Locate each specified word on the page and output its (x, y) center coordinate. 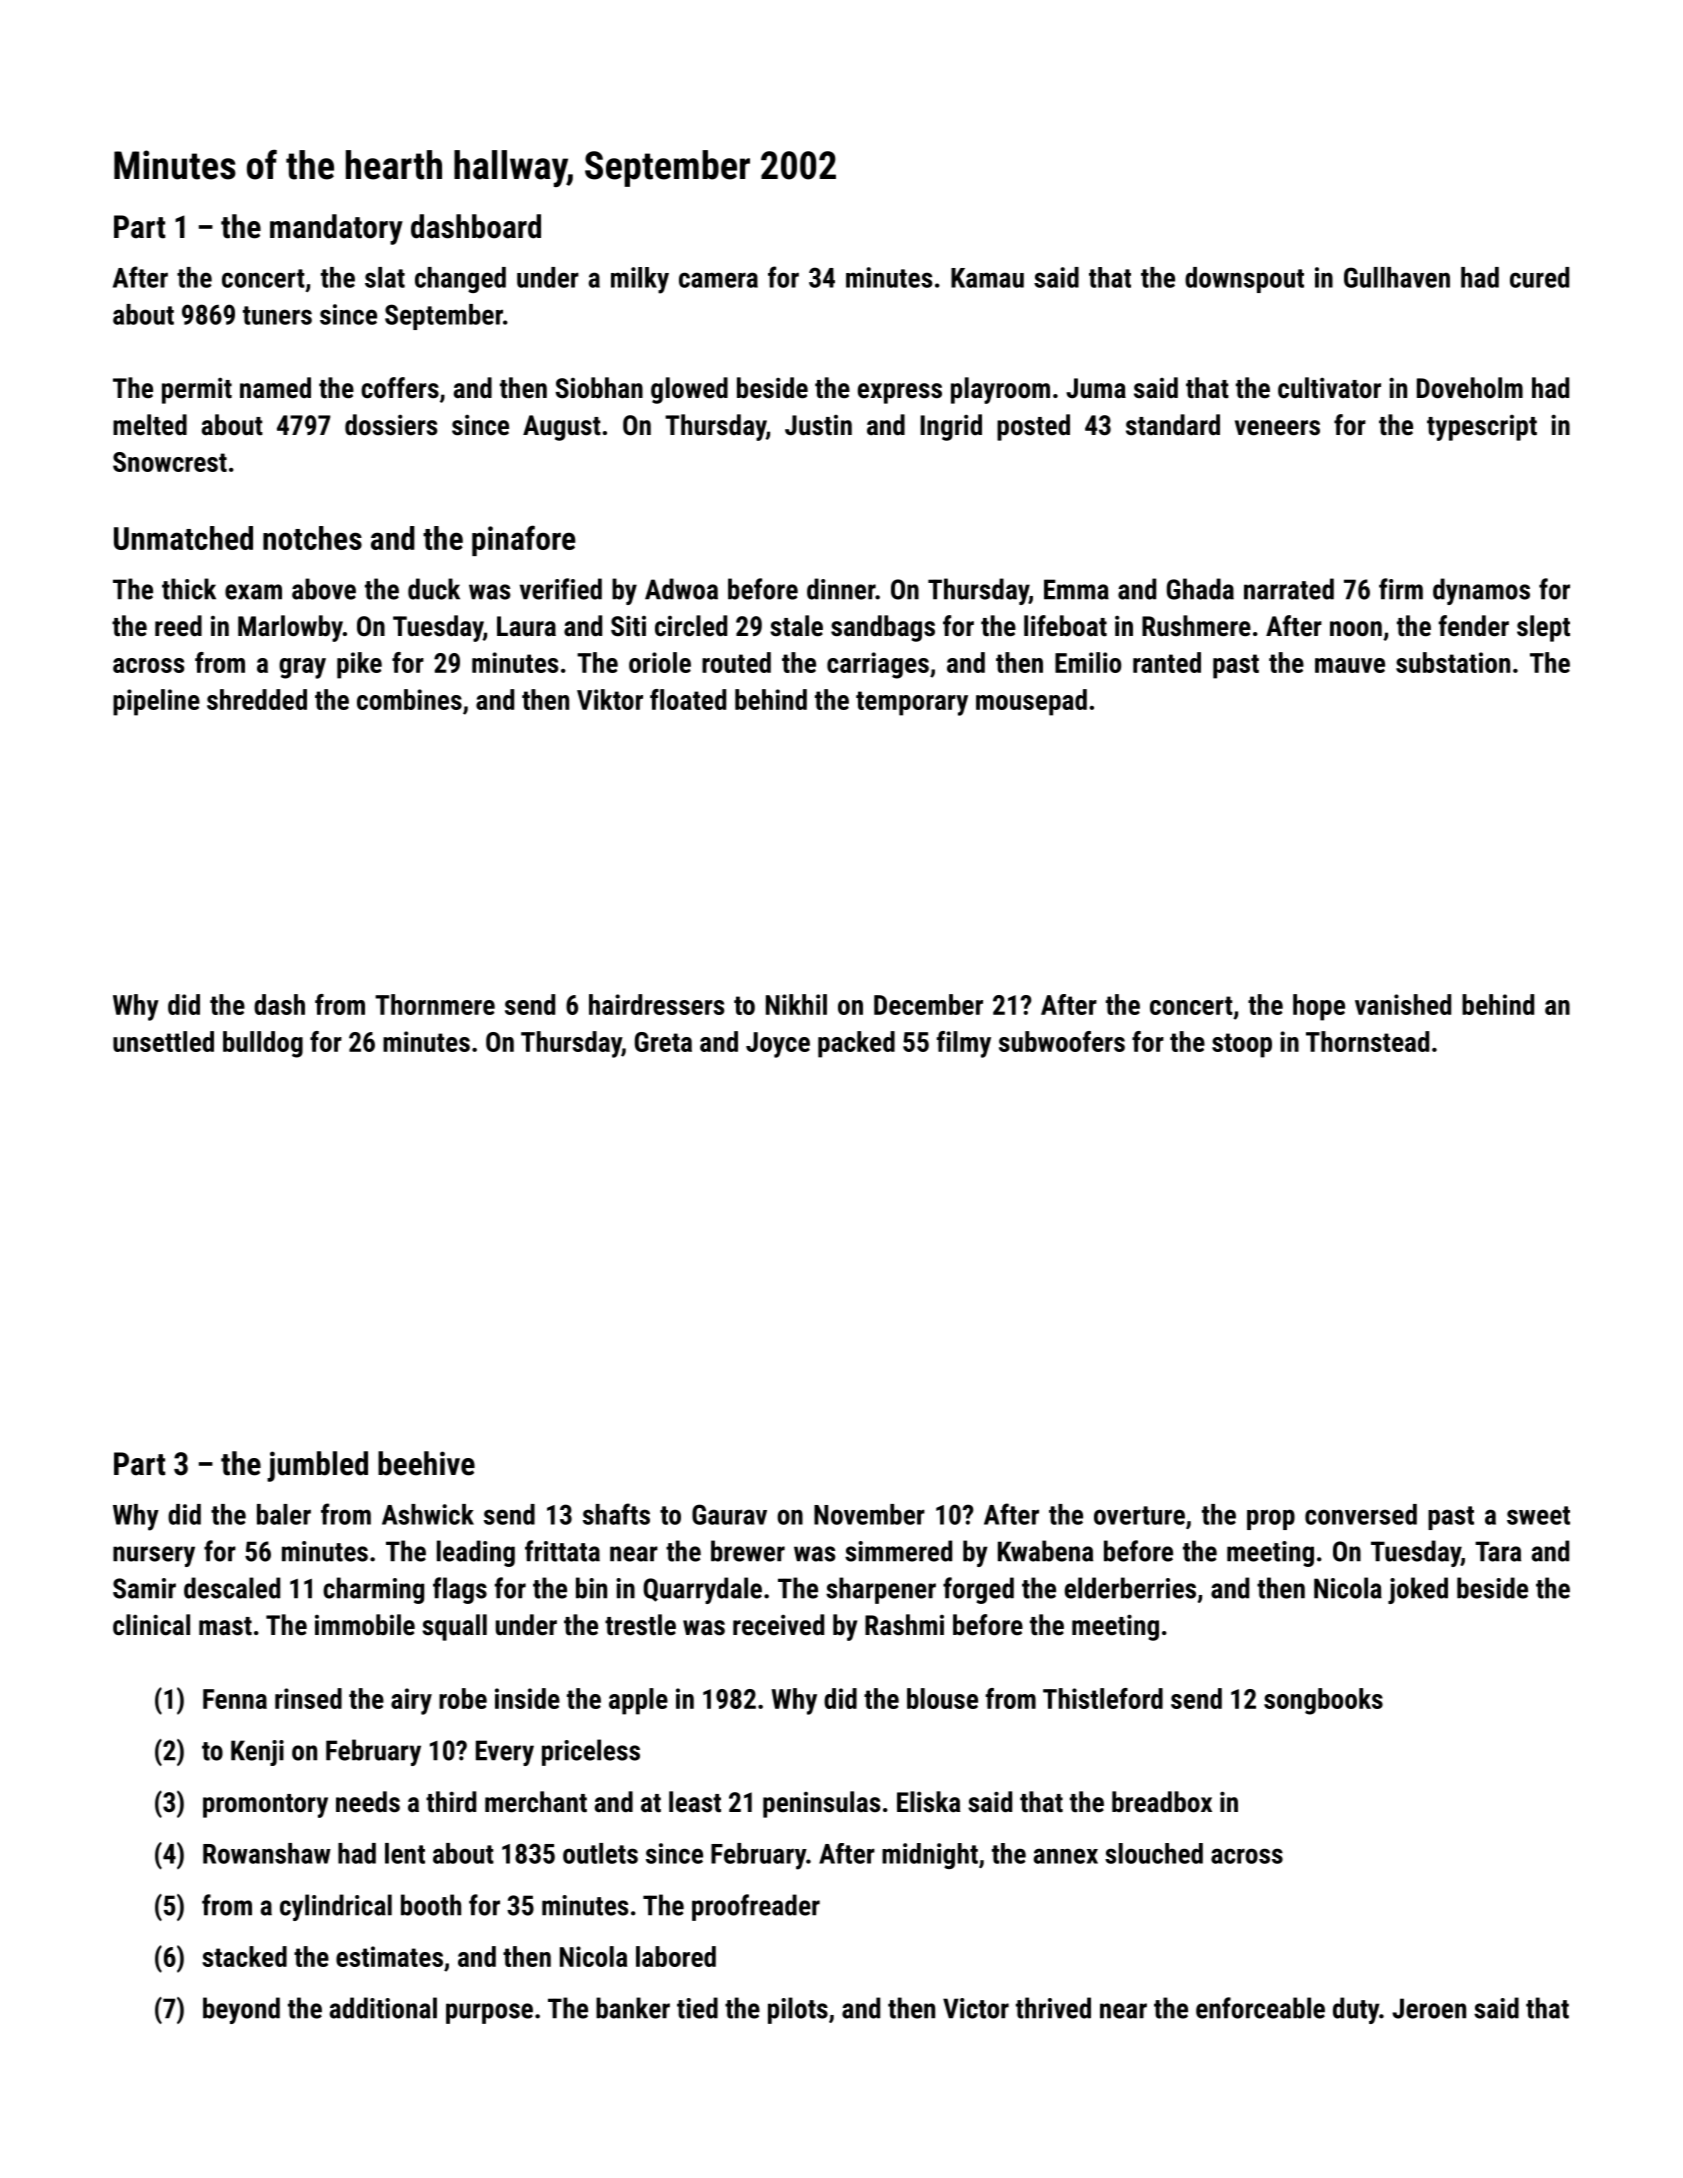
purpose (489, 2013)
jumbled (317, 1466)
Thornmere (435, 1004)
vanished (1403, 1004)
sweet (1538, 1515)
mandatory (336, 229)
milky (640, 280)
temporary (912, 703)
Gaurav (729, 1514)
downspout (1244, 280)
